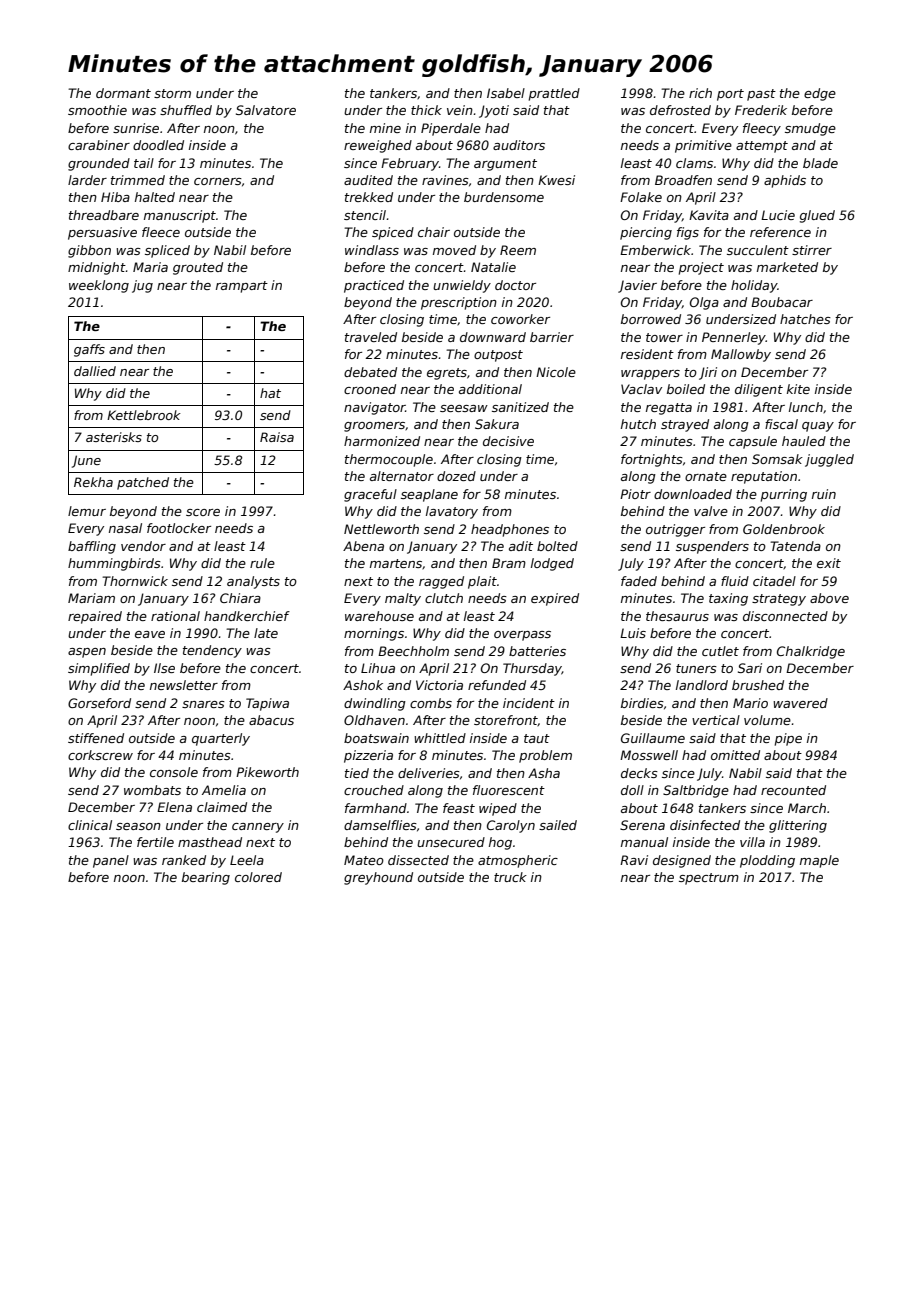  What do you see at coordinates (172, 93) in the screenshot?
I see `storm` at bounding box center [172, 93].
